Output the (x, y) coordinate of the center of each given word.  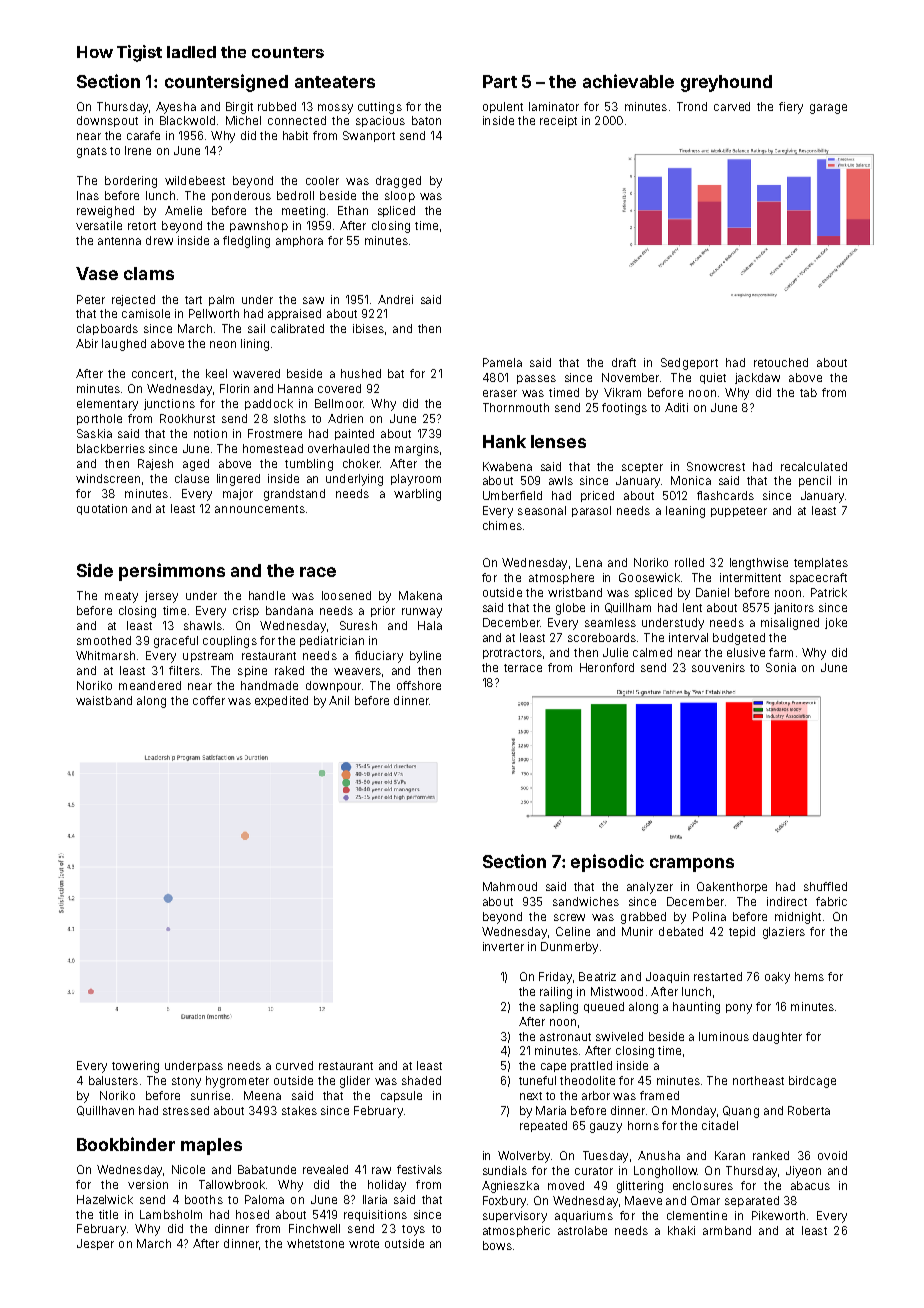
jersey (161, 597)
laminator (554, 106)
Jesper (95, 1244)
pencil (815, 481)
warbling (417, 495)
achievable (628, 81)
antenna (119, 241)
